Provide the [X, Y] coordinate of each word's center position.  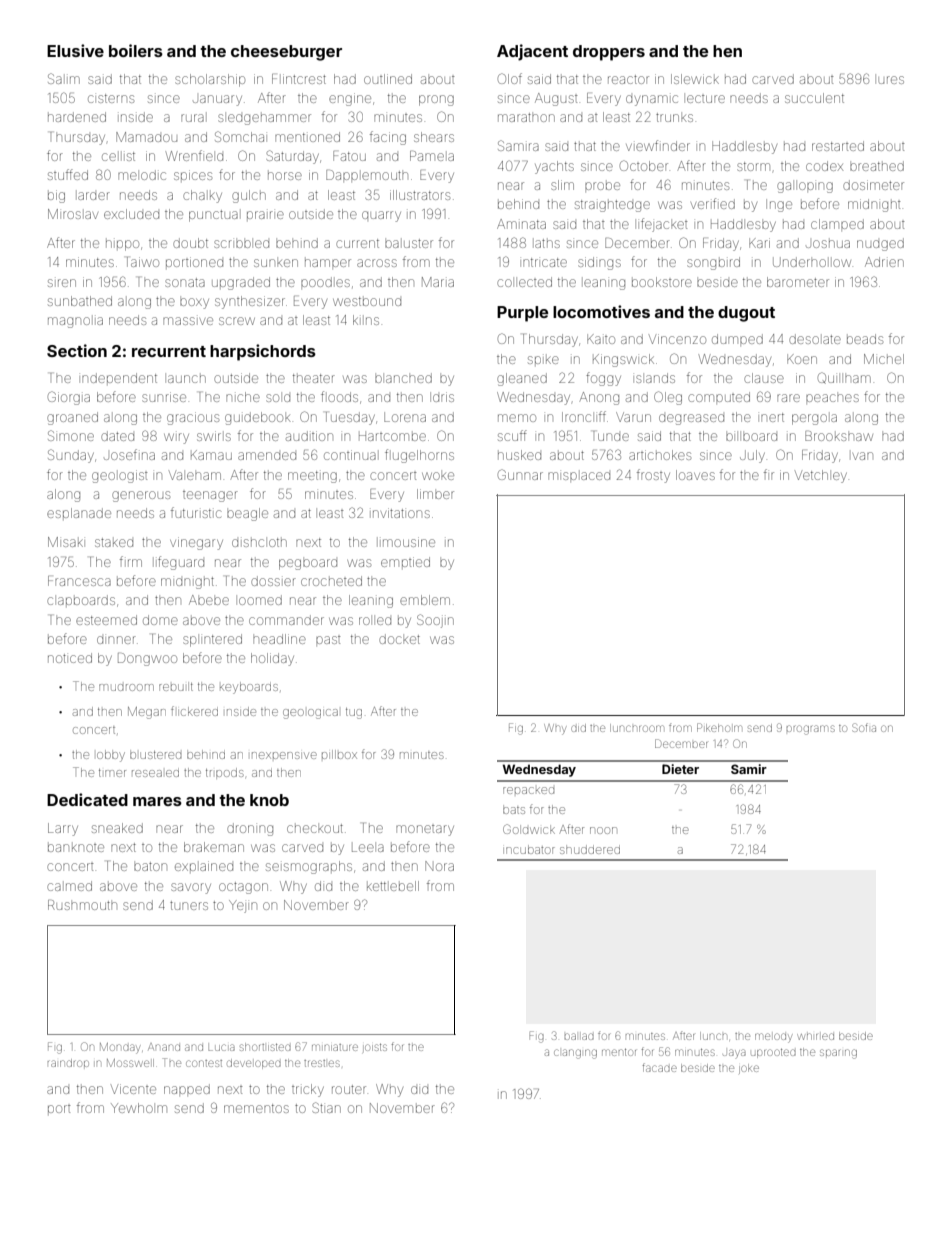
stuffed [68, 174]
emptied [405, 562]
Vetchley [821, 476]
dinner [116, 640]
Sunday [71, 456]
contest [204, 1063]
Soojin [435, 621]
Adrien [884, 262]
